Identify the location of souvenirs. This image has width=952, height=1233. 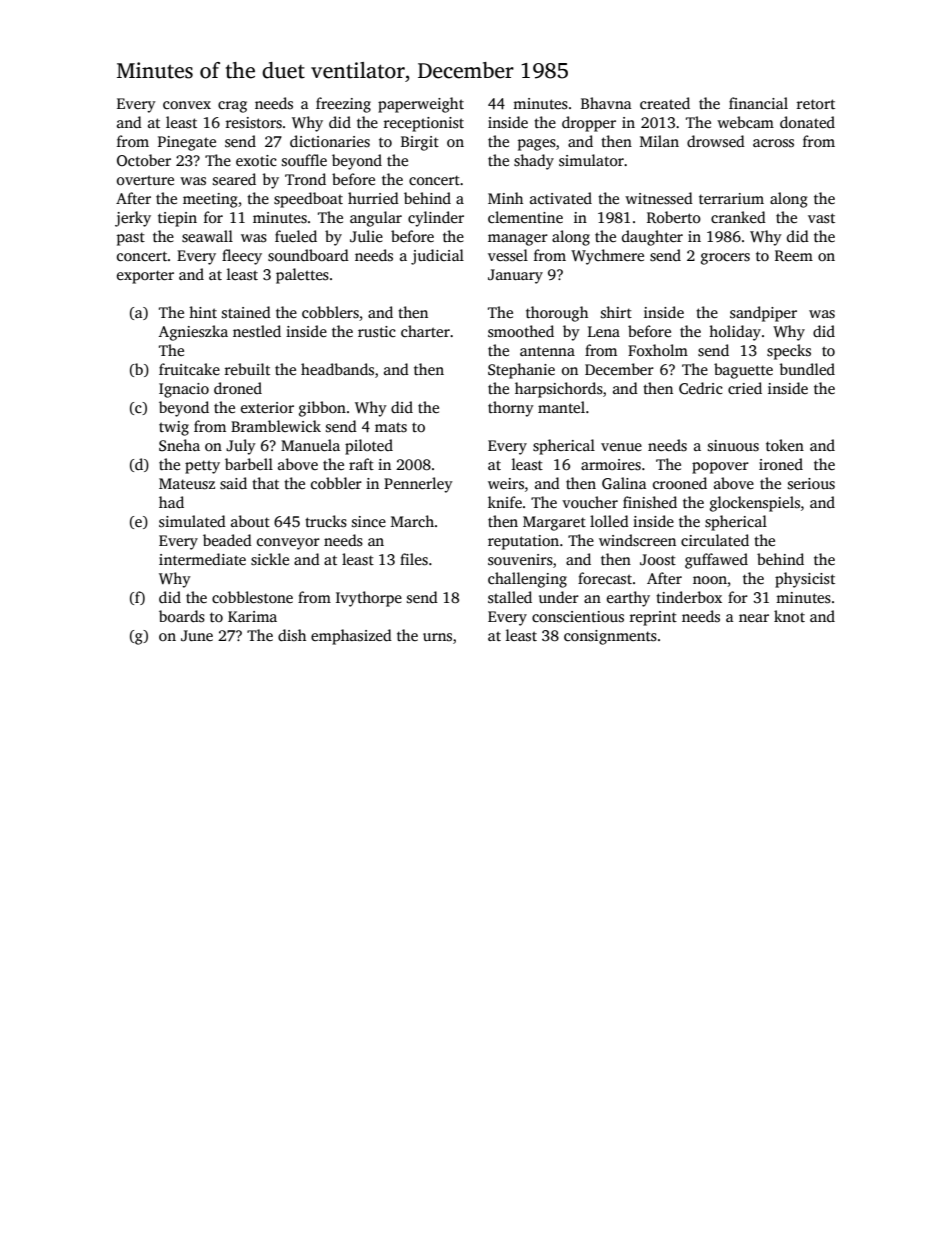
(520, 560).
